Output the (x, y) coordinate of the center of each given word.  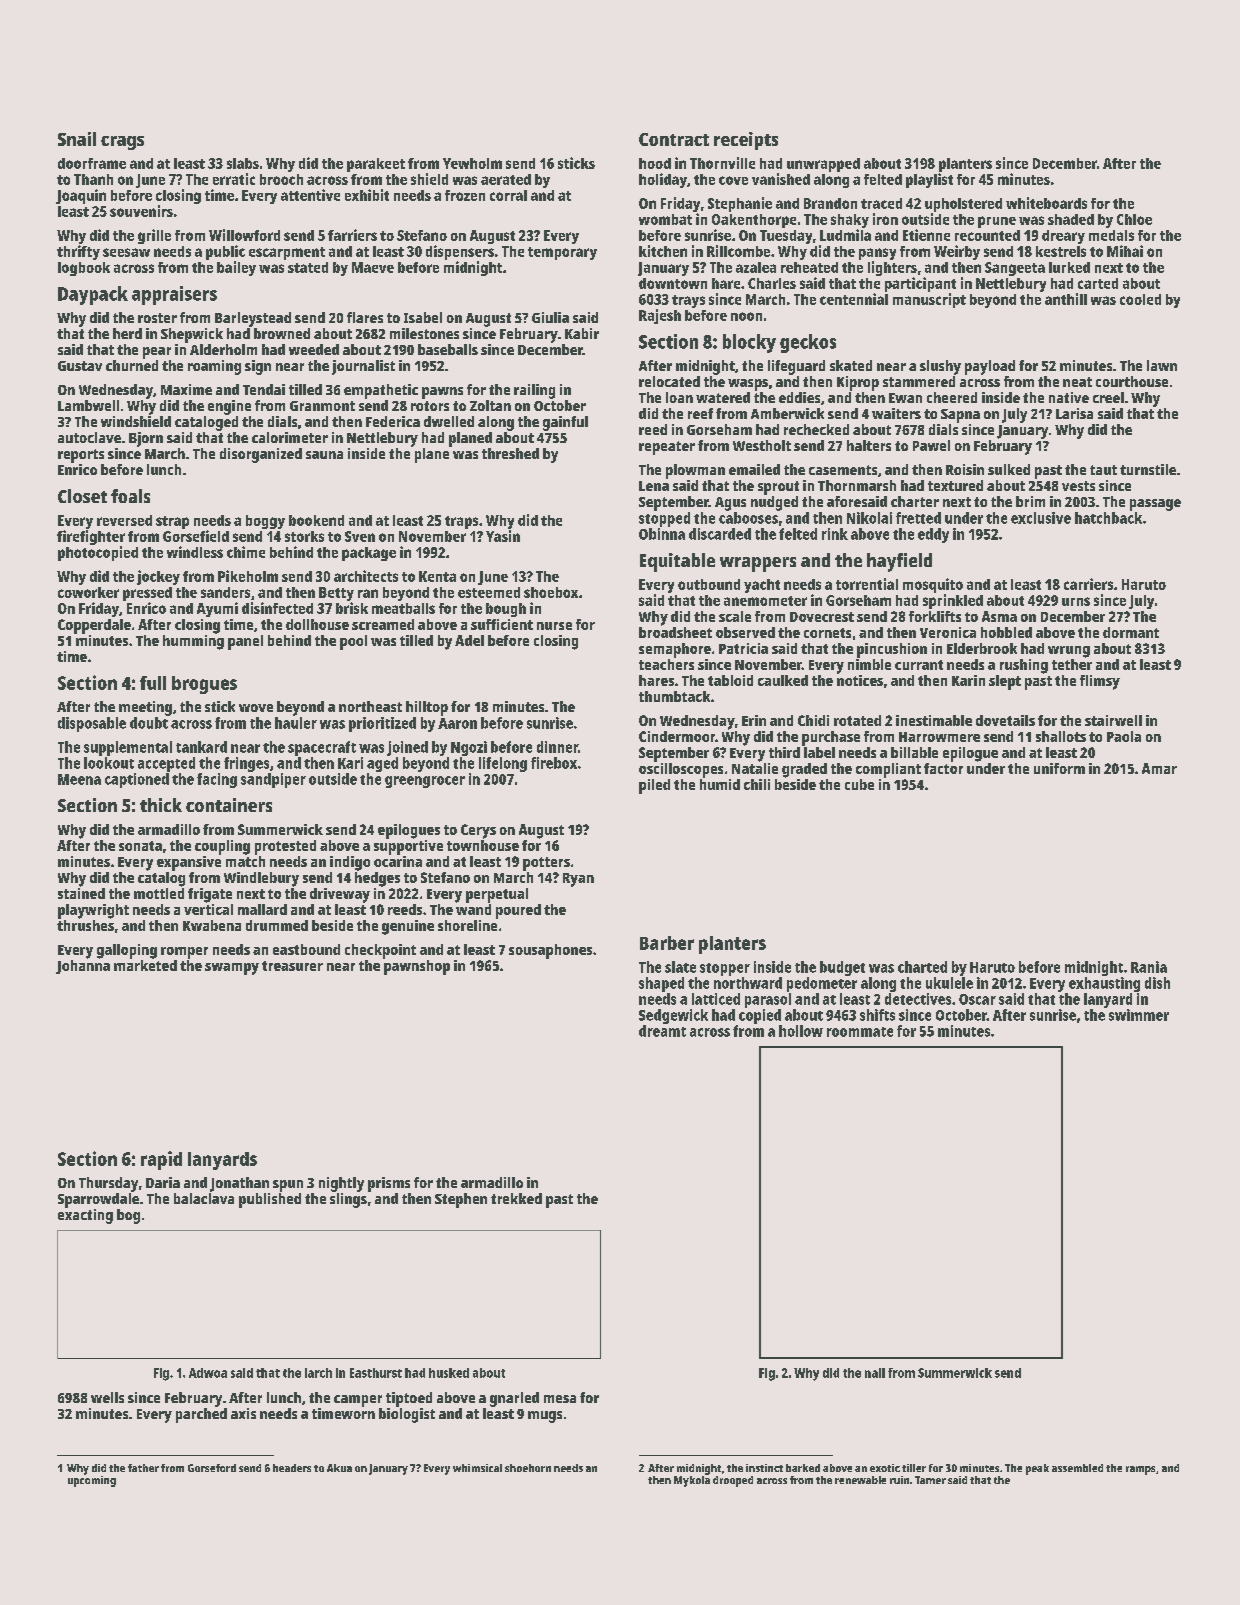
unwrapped (823, 165)
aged (382, 764)
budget (842, 968)
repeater (667, 448)
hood (655, 163)
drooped (733, 1481)
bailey (236, 268)
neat (1077, 382)
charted (922, 967)
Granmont (322, 406)
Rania (1149, 967)
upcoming (92, 1481)
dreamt (662, 1031)
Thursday (108, 1184)
